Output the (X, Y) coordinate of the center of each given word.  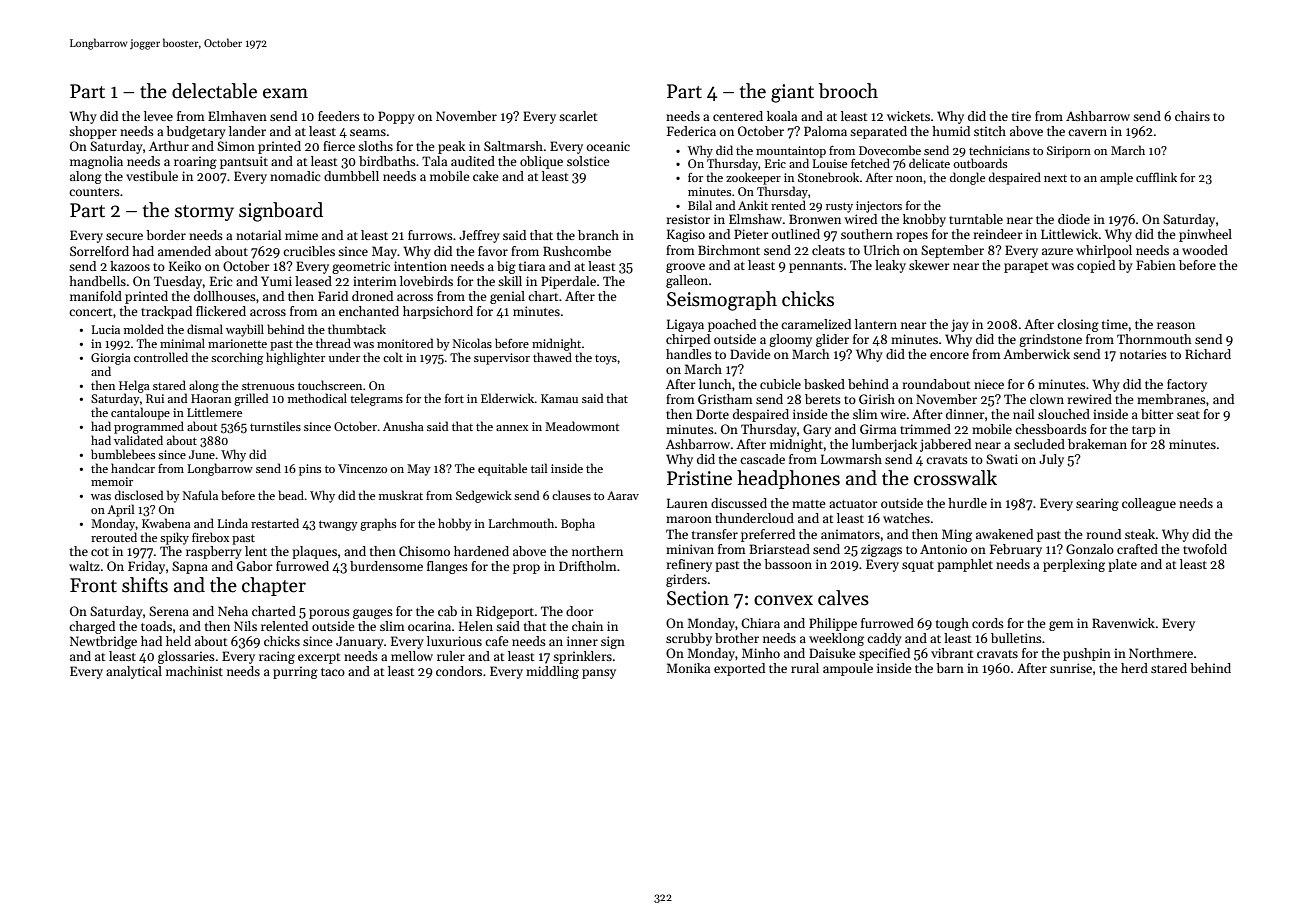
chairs (1192, 116)
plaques (314, 552)
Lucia (106, 329)
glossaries (186, 657)
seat (1188, 415)
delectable (214, 91)
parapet (1026, 267)
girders (686, 580)
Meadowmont (582, 426)
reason (1176, 325)
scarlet (578, 116)
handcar (133, 468)
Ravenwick (1123, 623)
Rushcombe (577, 251)
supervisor (502, 359)
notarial (258, 235)
